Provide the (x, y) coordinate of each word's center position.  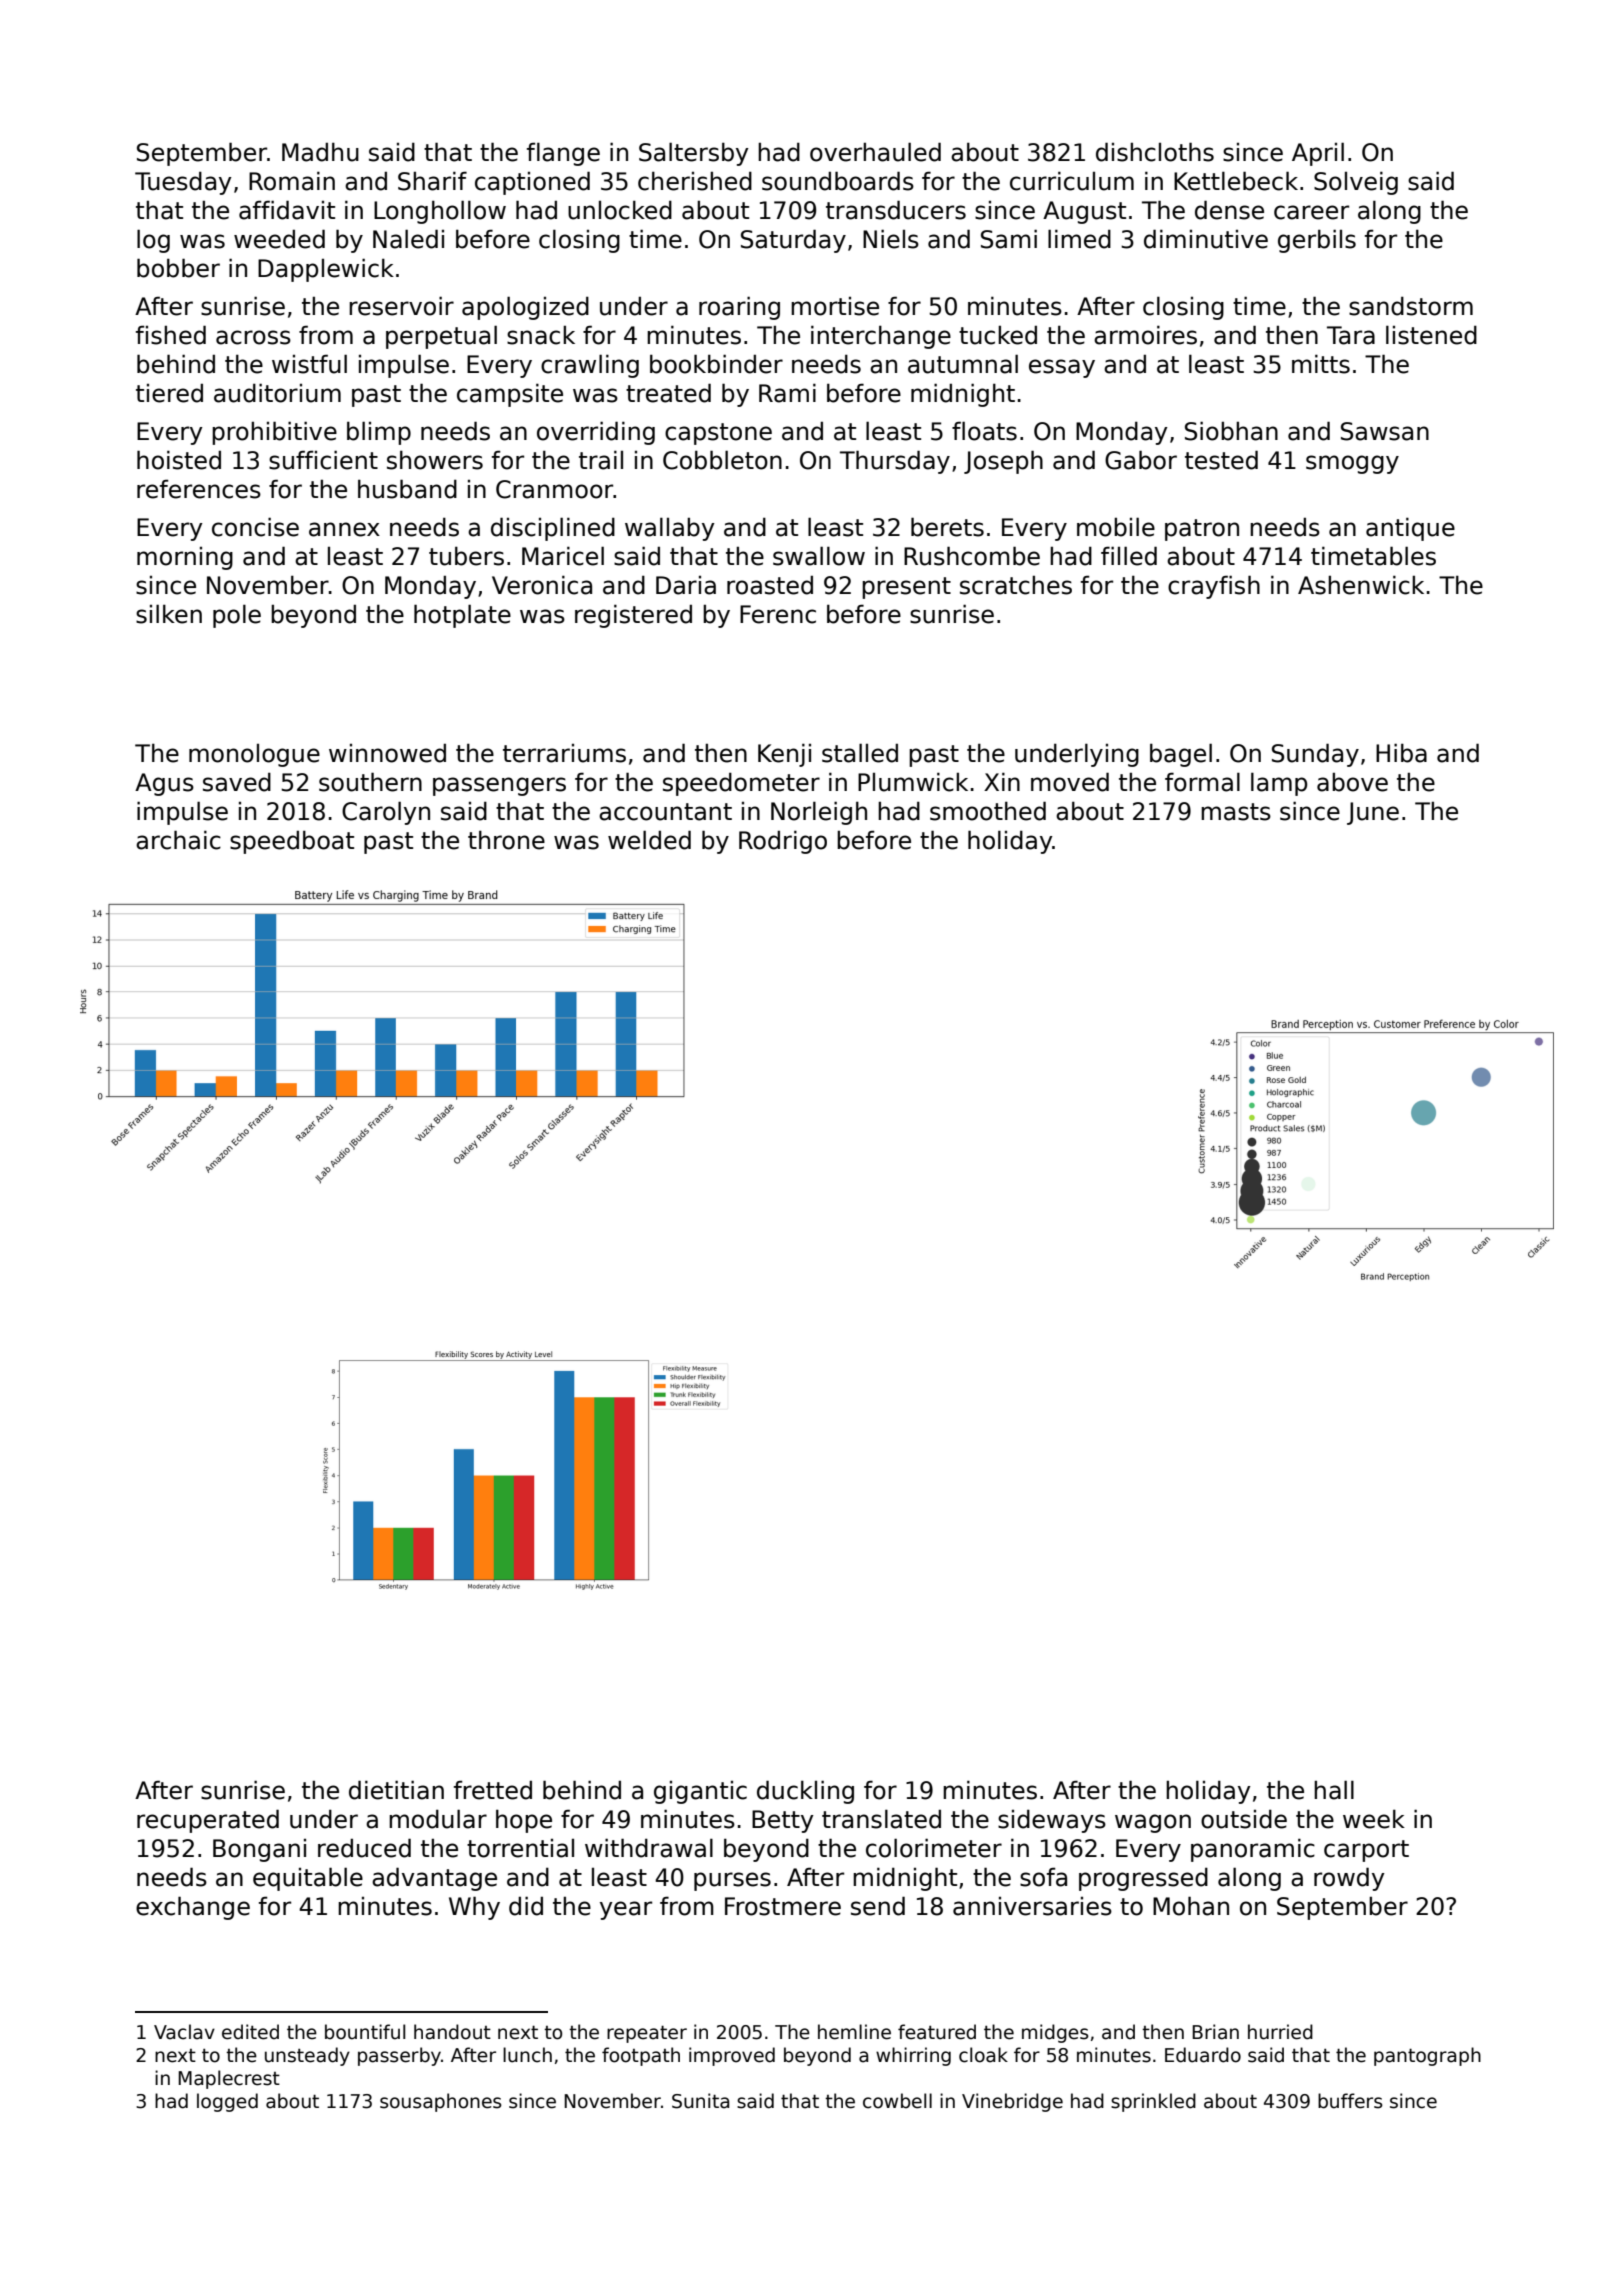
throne (506, 840)
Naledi (408, 239)
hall (1334, 1790)
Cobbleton (722, 460)
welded (649, 840)
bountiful (365, 2032)
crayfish (1214, 587)
